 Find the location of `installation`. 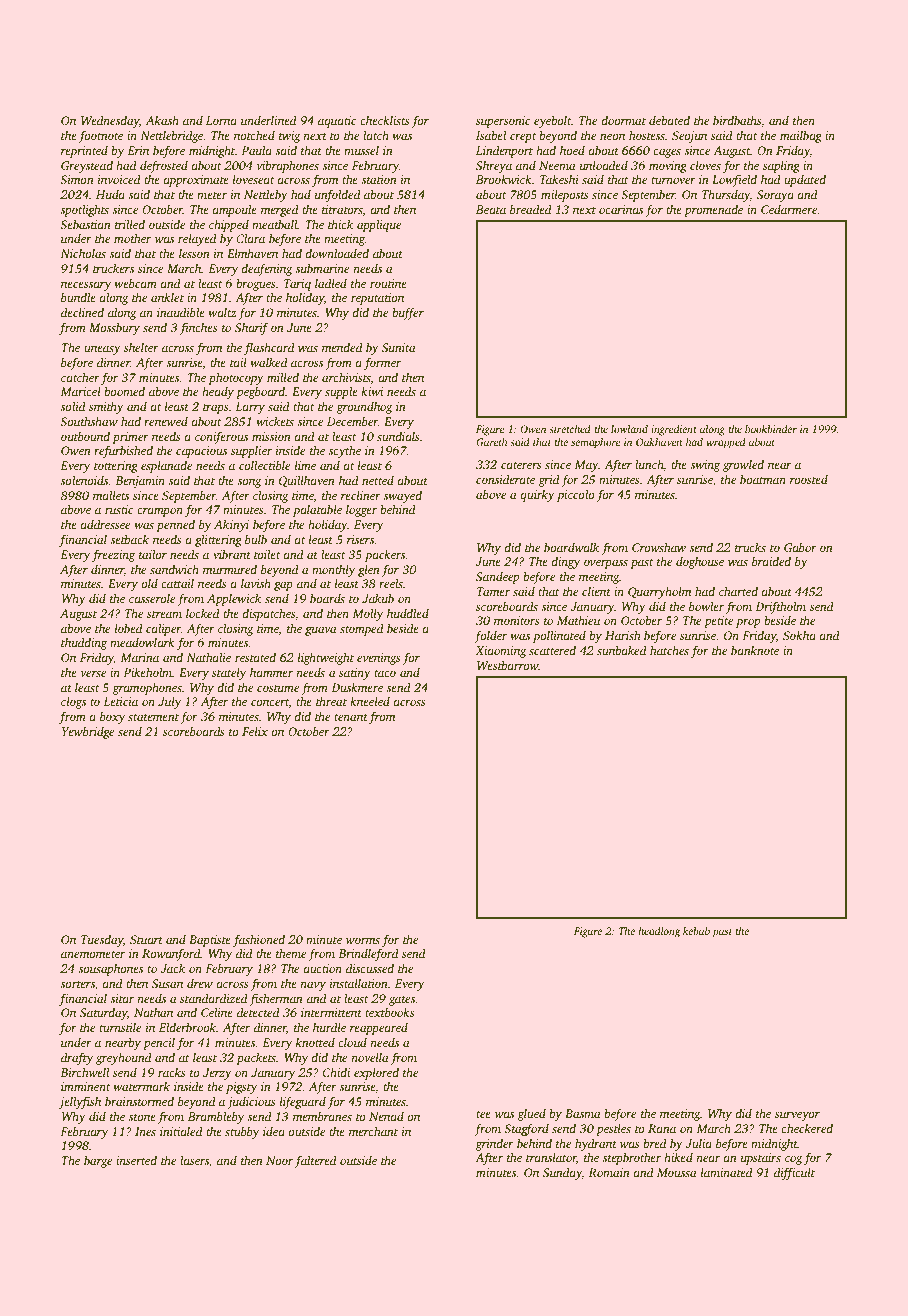

installation is located at coordinates (359, 983).
